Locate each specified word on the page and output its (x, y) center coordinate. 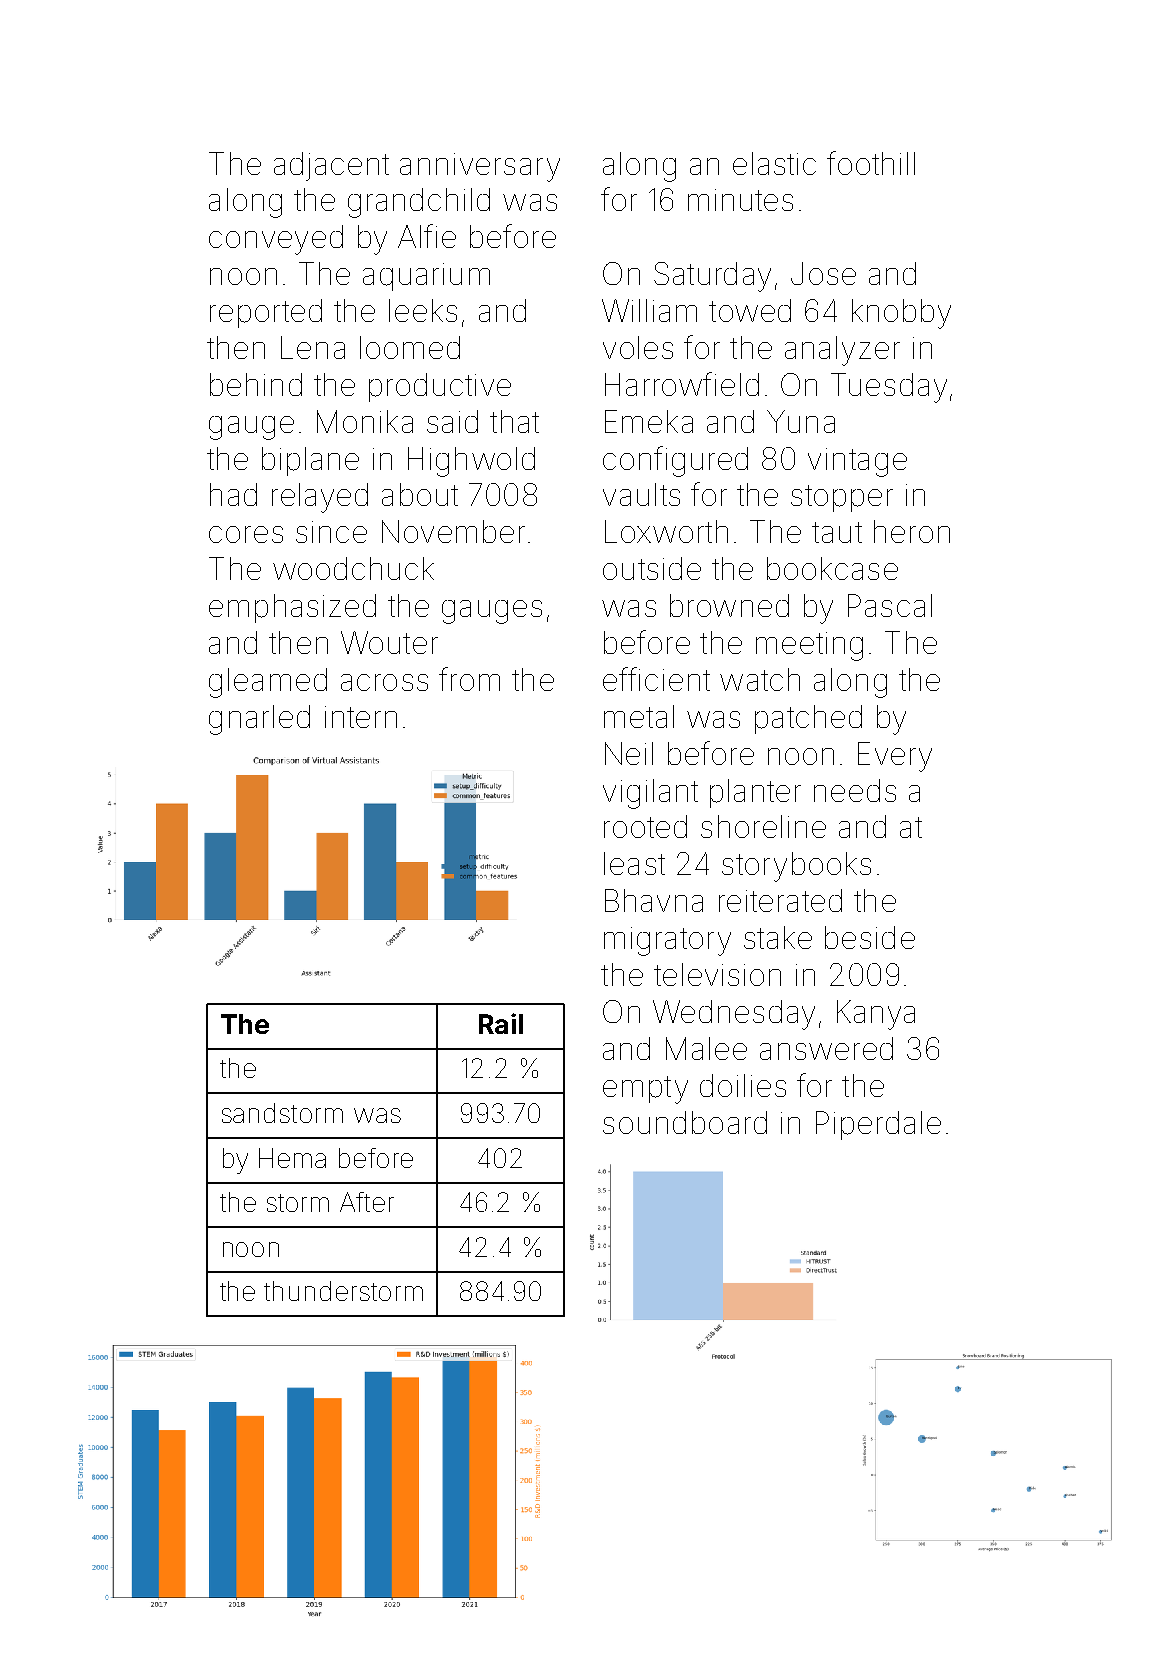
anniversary (480, 167)
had (233, 494)
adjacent (331, 166)
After (367, 1202)
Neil (629, 753)
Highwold (471, 462)
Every (895, 757)
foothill (871, 163)
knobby (901, 314)
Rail (501, 1023)
